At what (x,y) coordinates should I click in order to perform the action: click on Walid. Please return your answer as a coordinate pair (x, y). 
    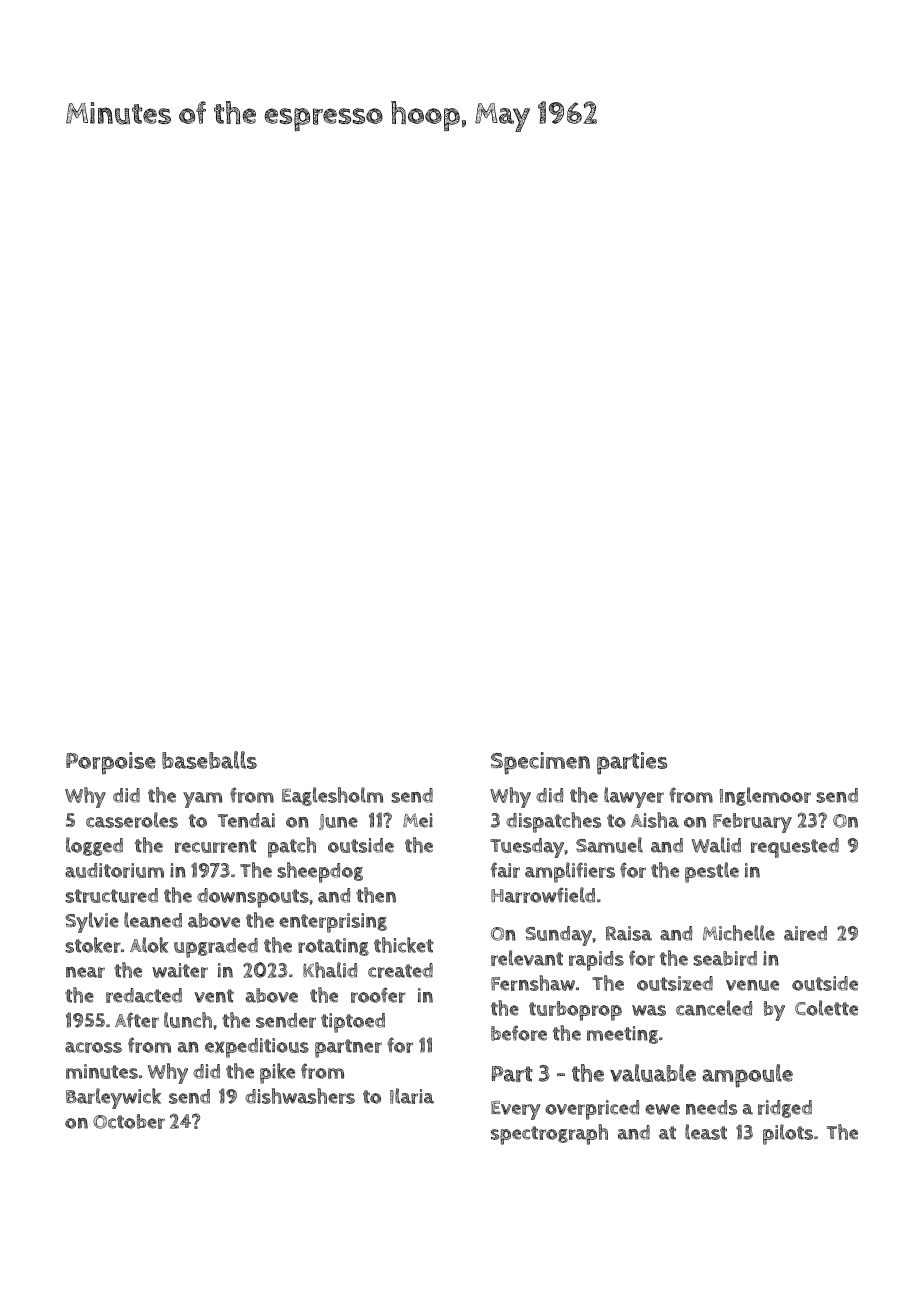
    Looking at the image, I should click on (716, 845).
